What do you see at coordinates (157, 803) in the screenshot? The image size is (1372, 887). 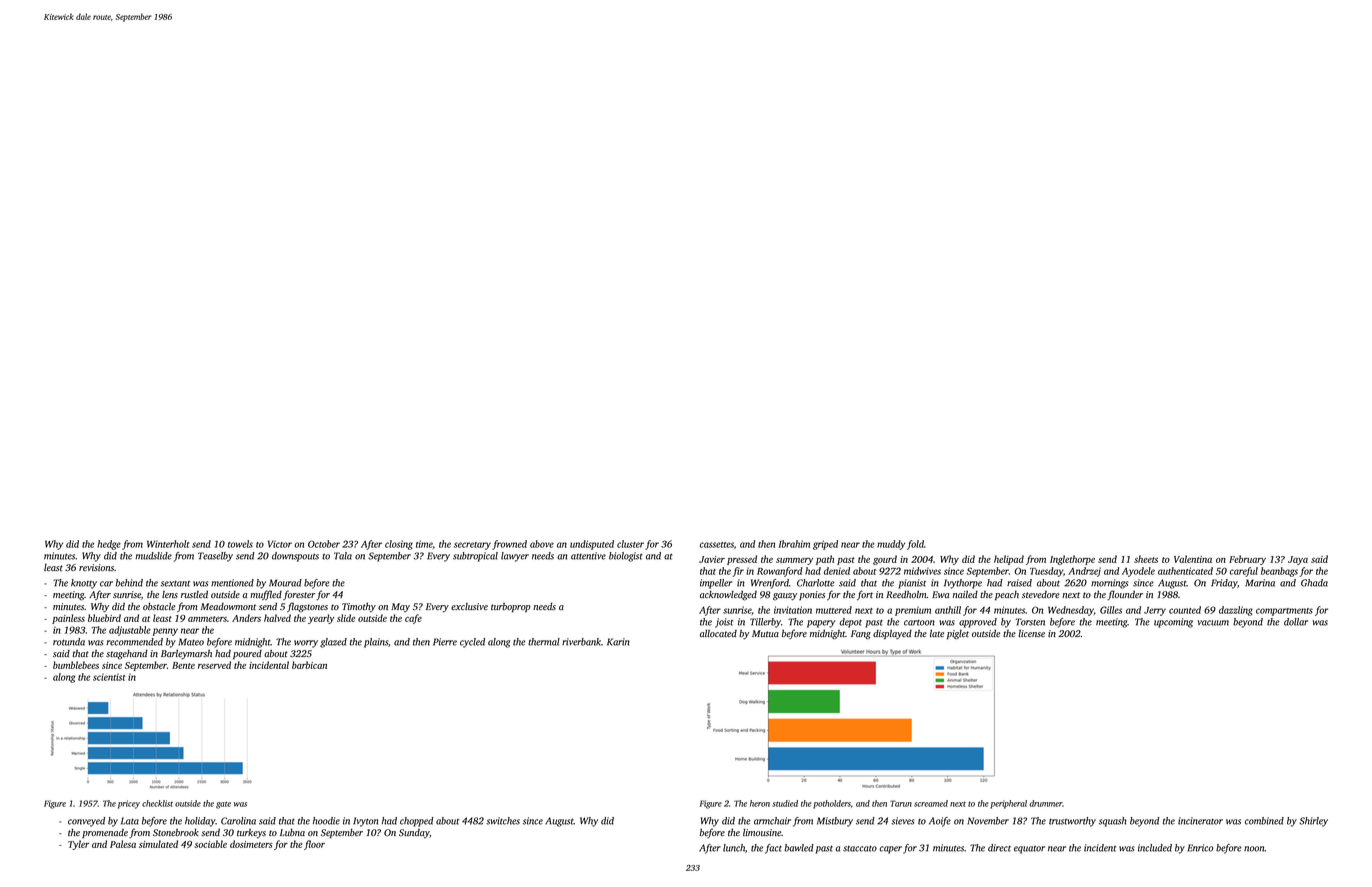 I see `checklist` at bounding box center [157, 803].
